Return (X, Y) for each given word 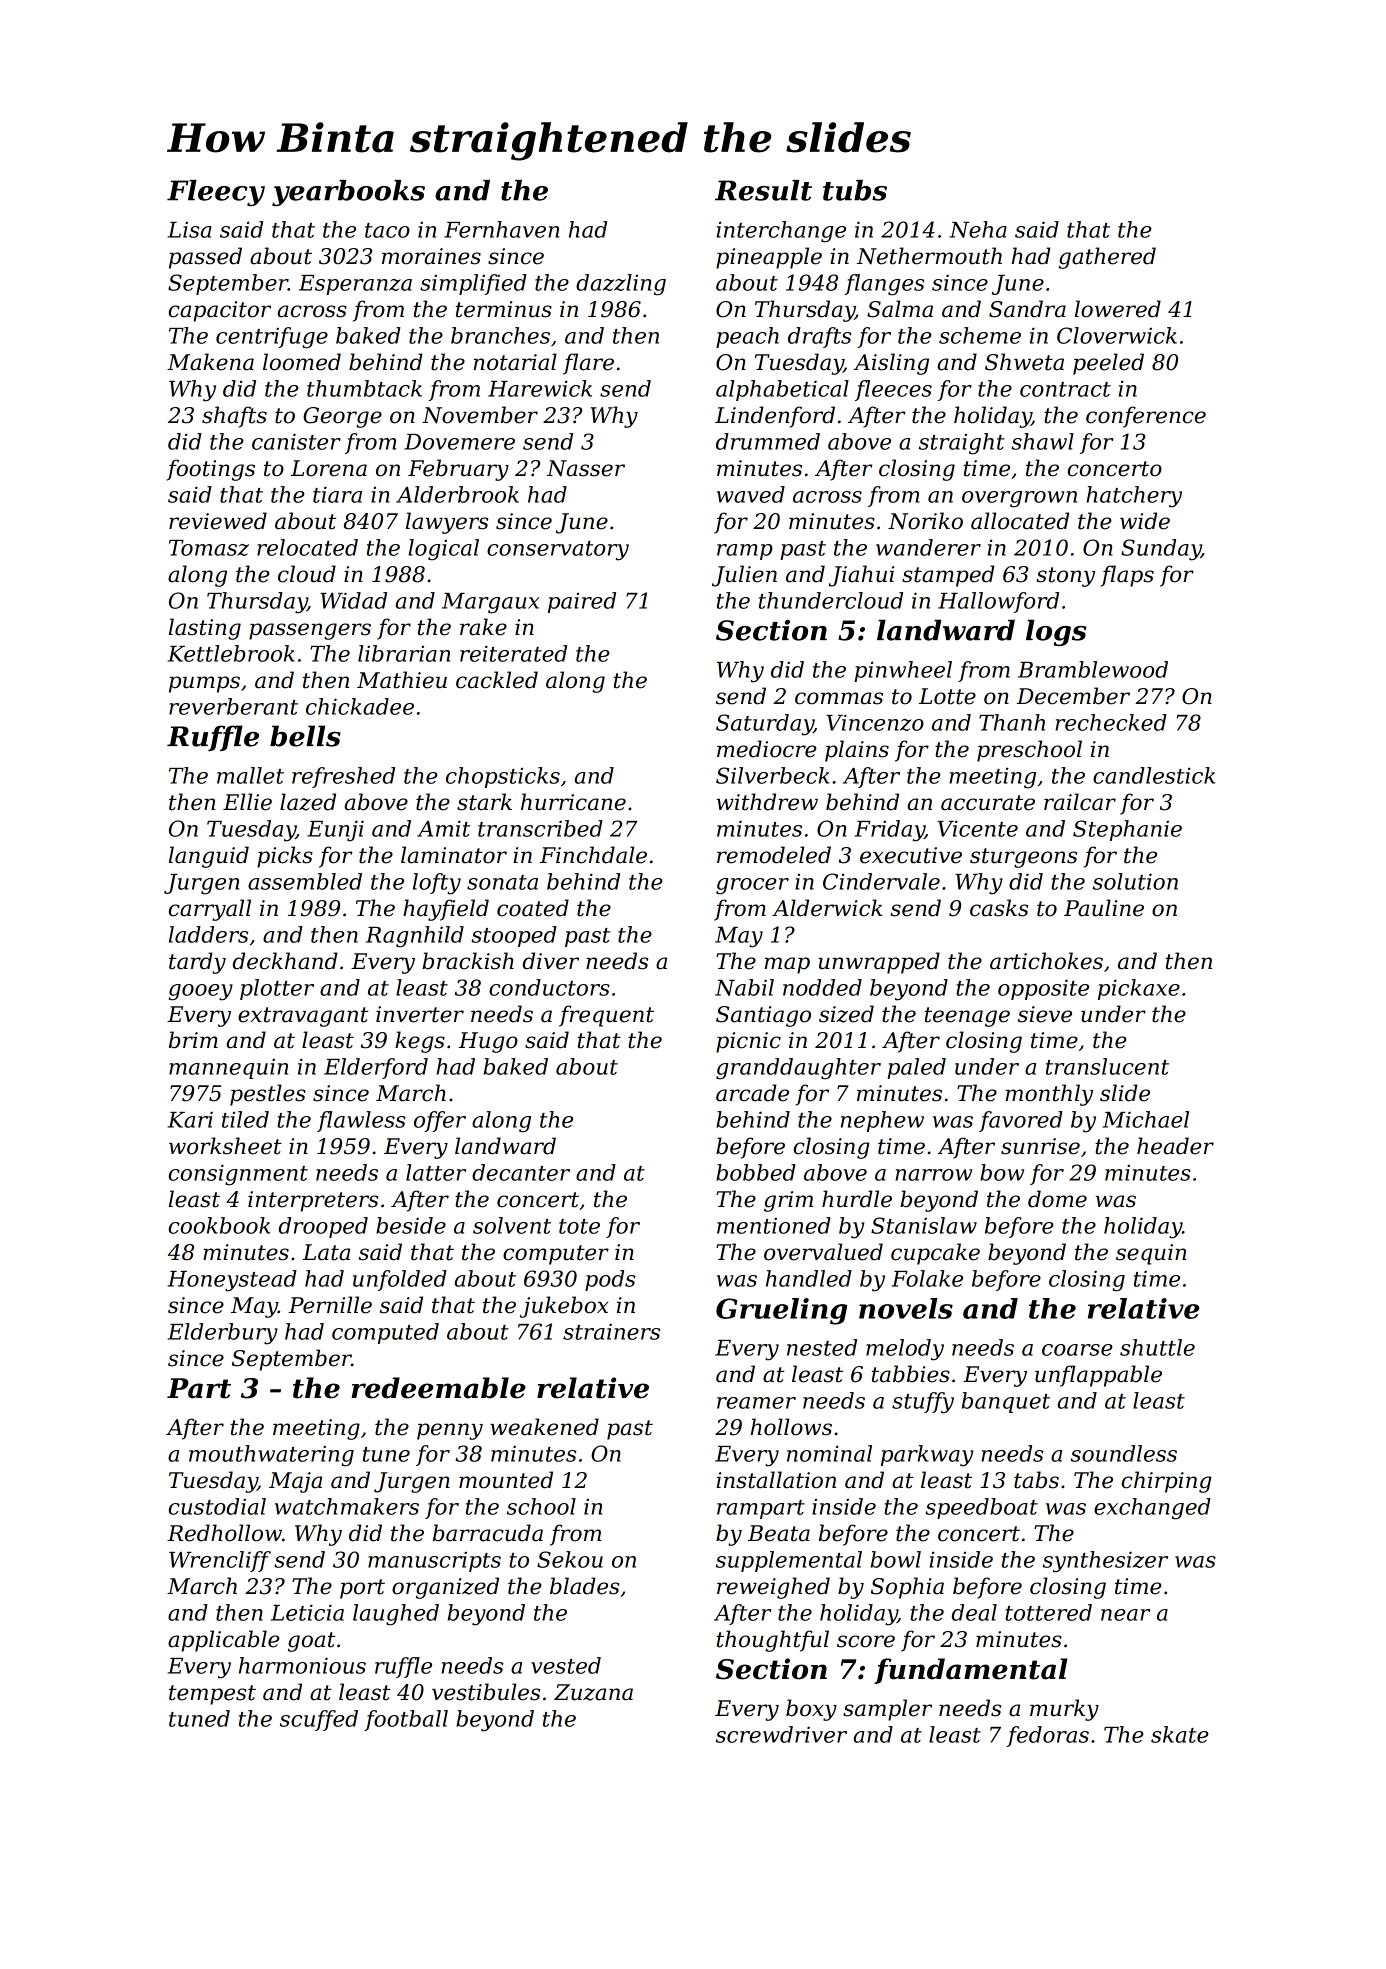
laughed (396, 1615)
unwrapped (879, 963)
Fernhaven (501, 229)
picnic (748, 1042)
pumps (204, 684)
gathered (1107, 258)
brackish (468, 961)
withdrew (767, 802)
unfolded (400, 1280)
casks (999, 908)
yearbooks (348, 193)
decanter (521, 1172)
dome (1057, 1199)
